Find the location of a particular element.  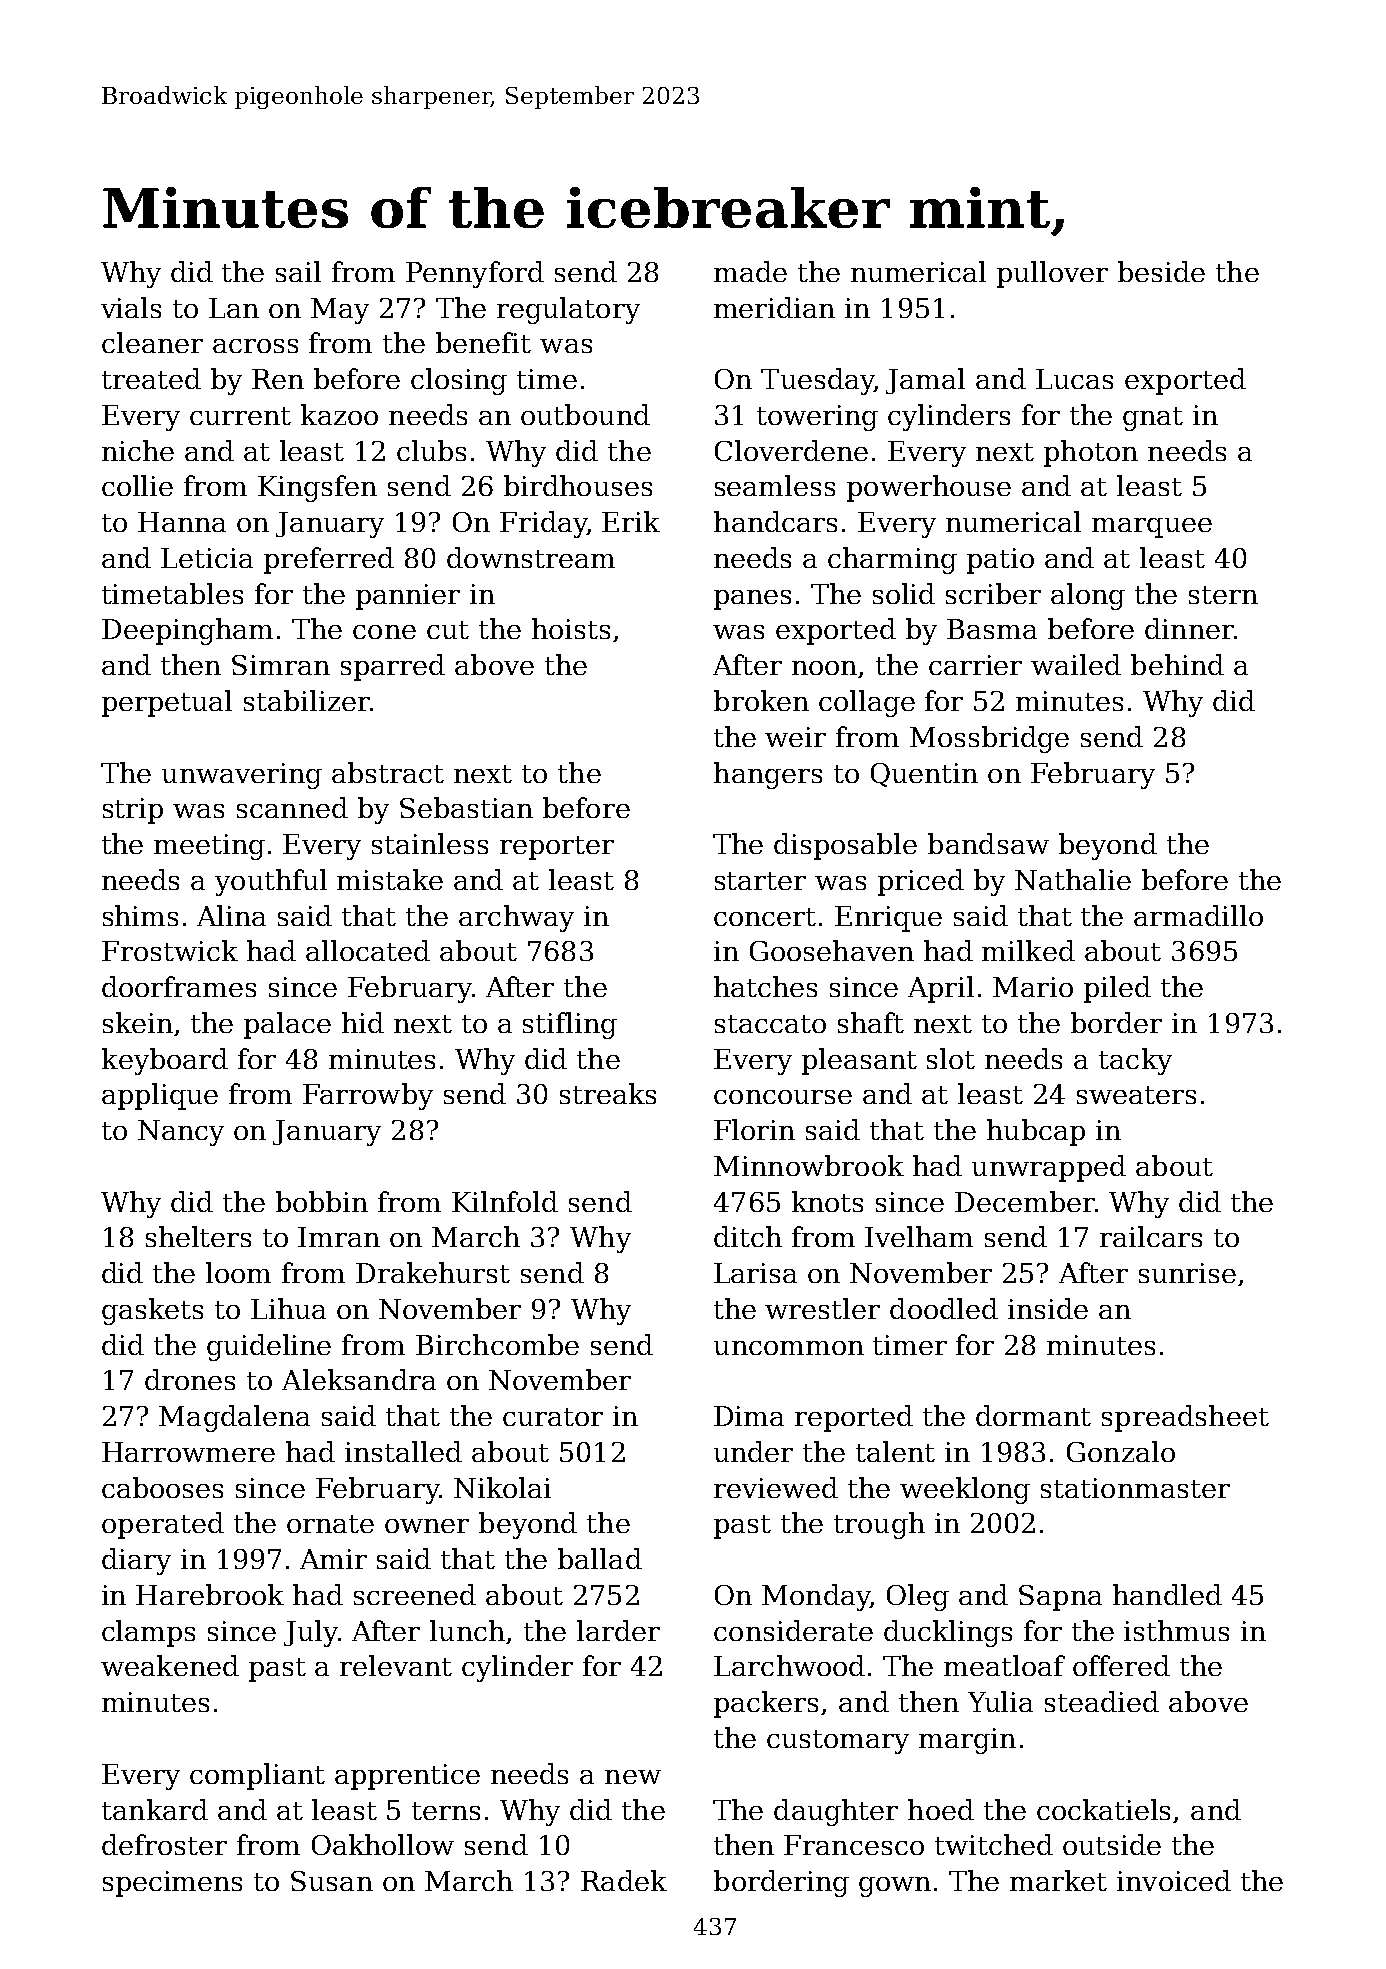

Larisa is located at coordinates (755, 1273).
